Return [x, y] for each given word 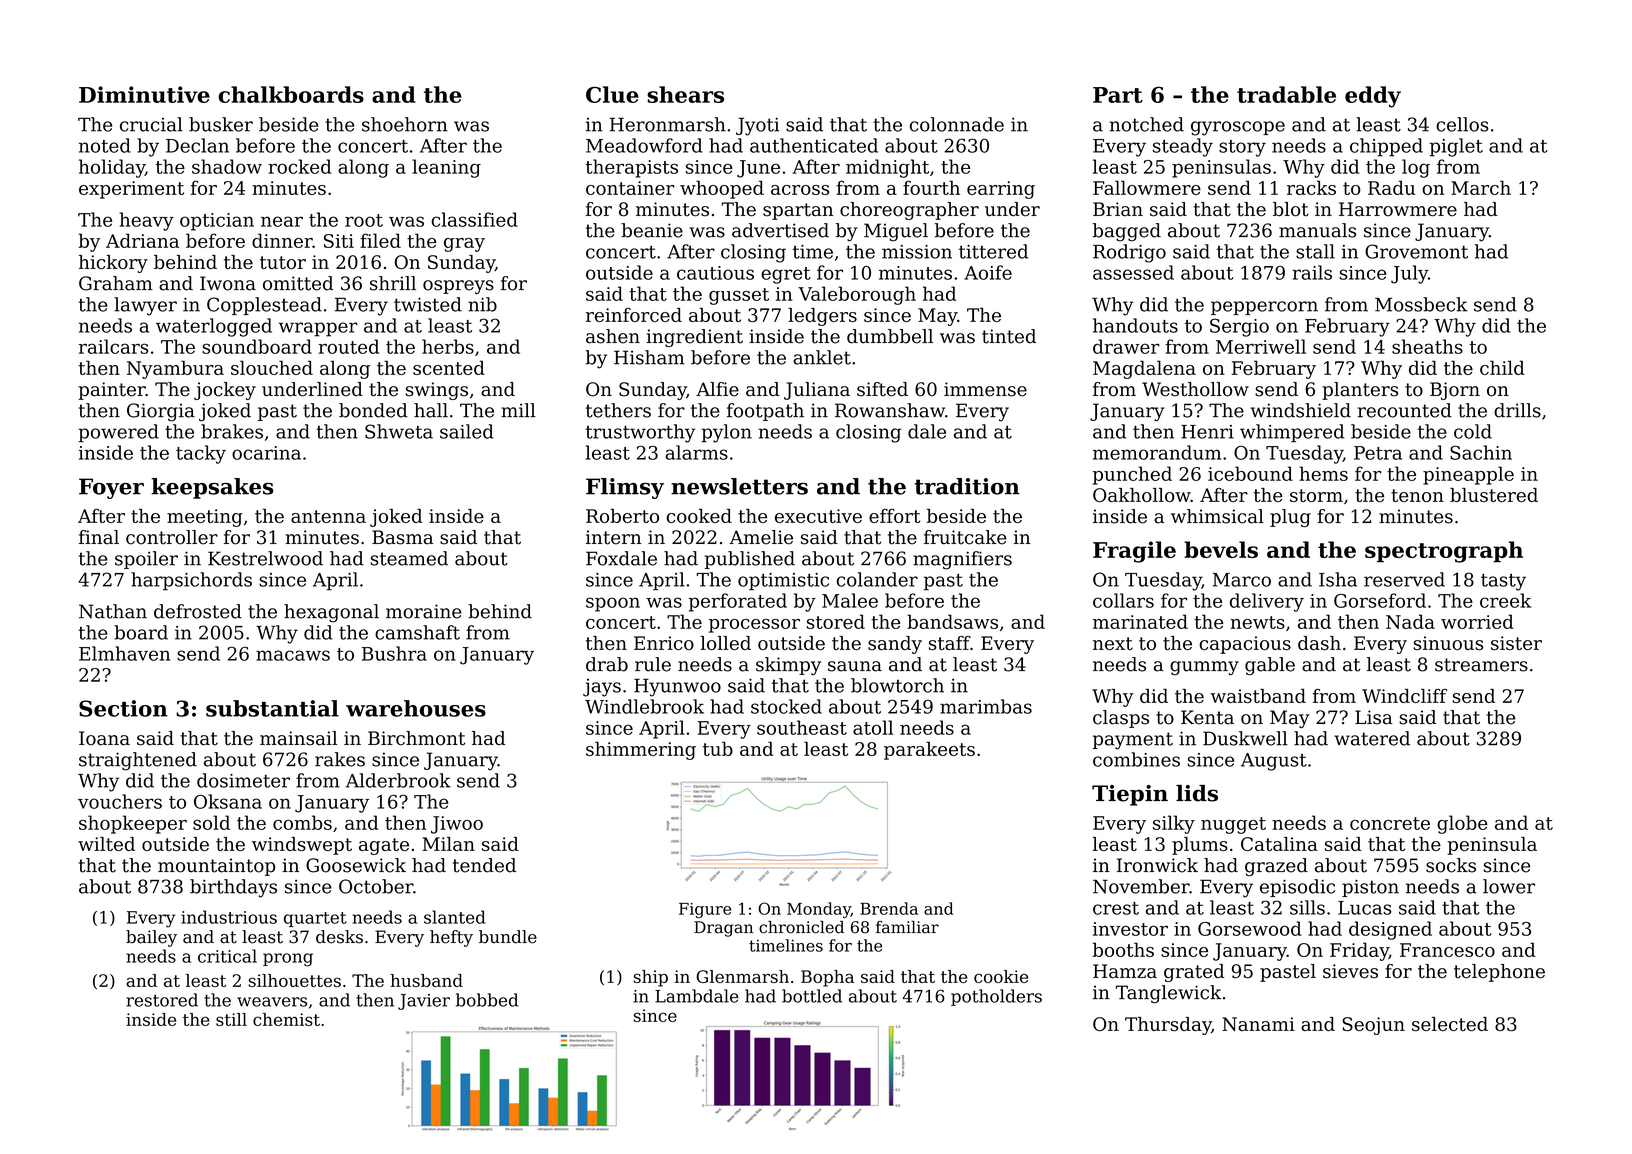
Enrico [664, 643]
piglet [1456, 147]
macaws [293, 655]
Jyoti [758, 126]
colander [877, 579]
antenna [328, 516]
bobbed [487, 1000]
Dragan [723, 929]
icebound [1250, 473]
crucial [151, 124]
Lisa [1374, 717]
